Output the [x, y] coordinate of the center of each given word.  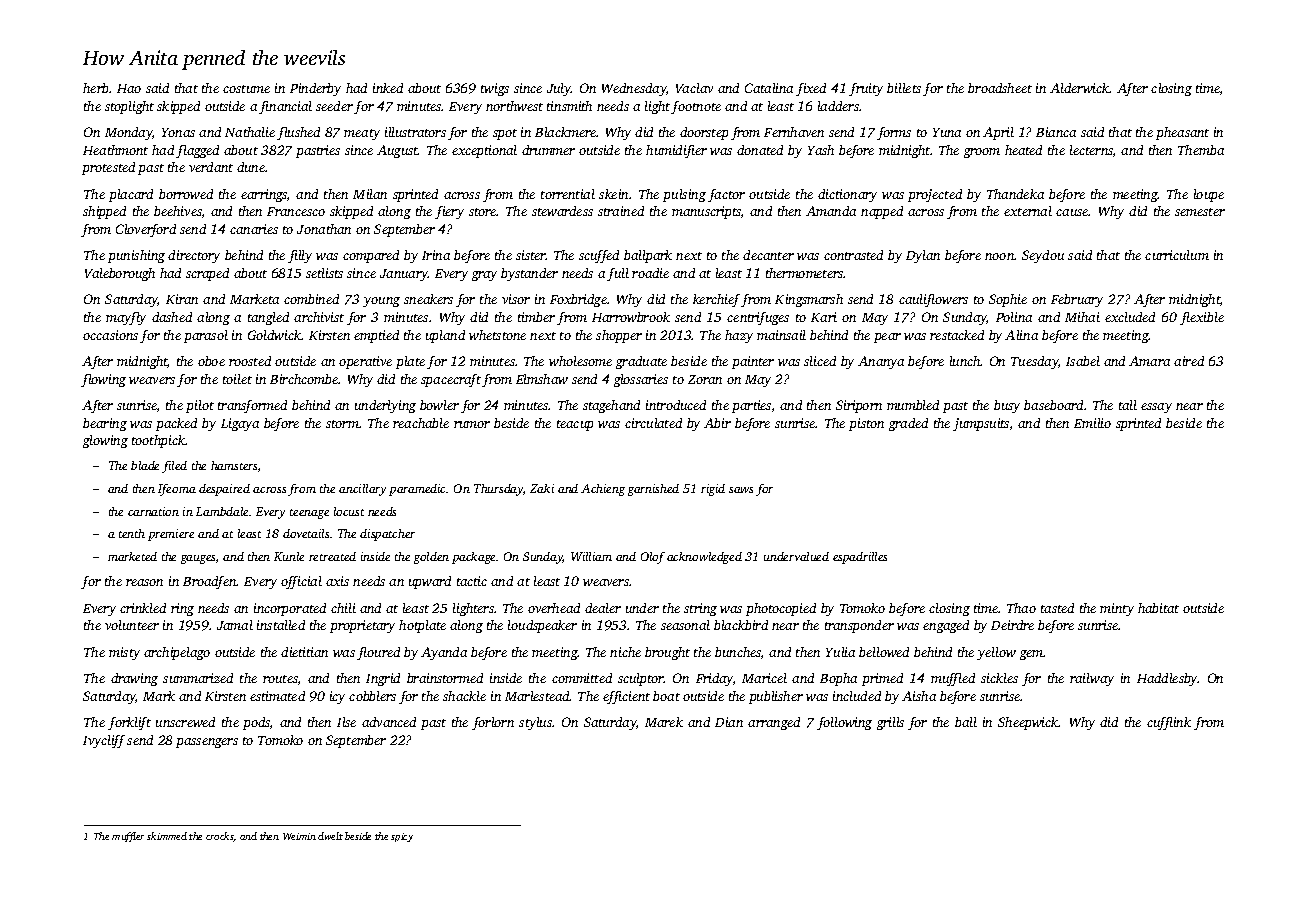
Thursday [499, 490]
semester [1200, 212]
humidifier [676, 151]
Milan [370, 194]
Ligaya [240, 424]
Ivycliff [104, 741]
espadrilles [860, 558]
